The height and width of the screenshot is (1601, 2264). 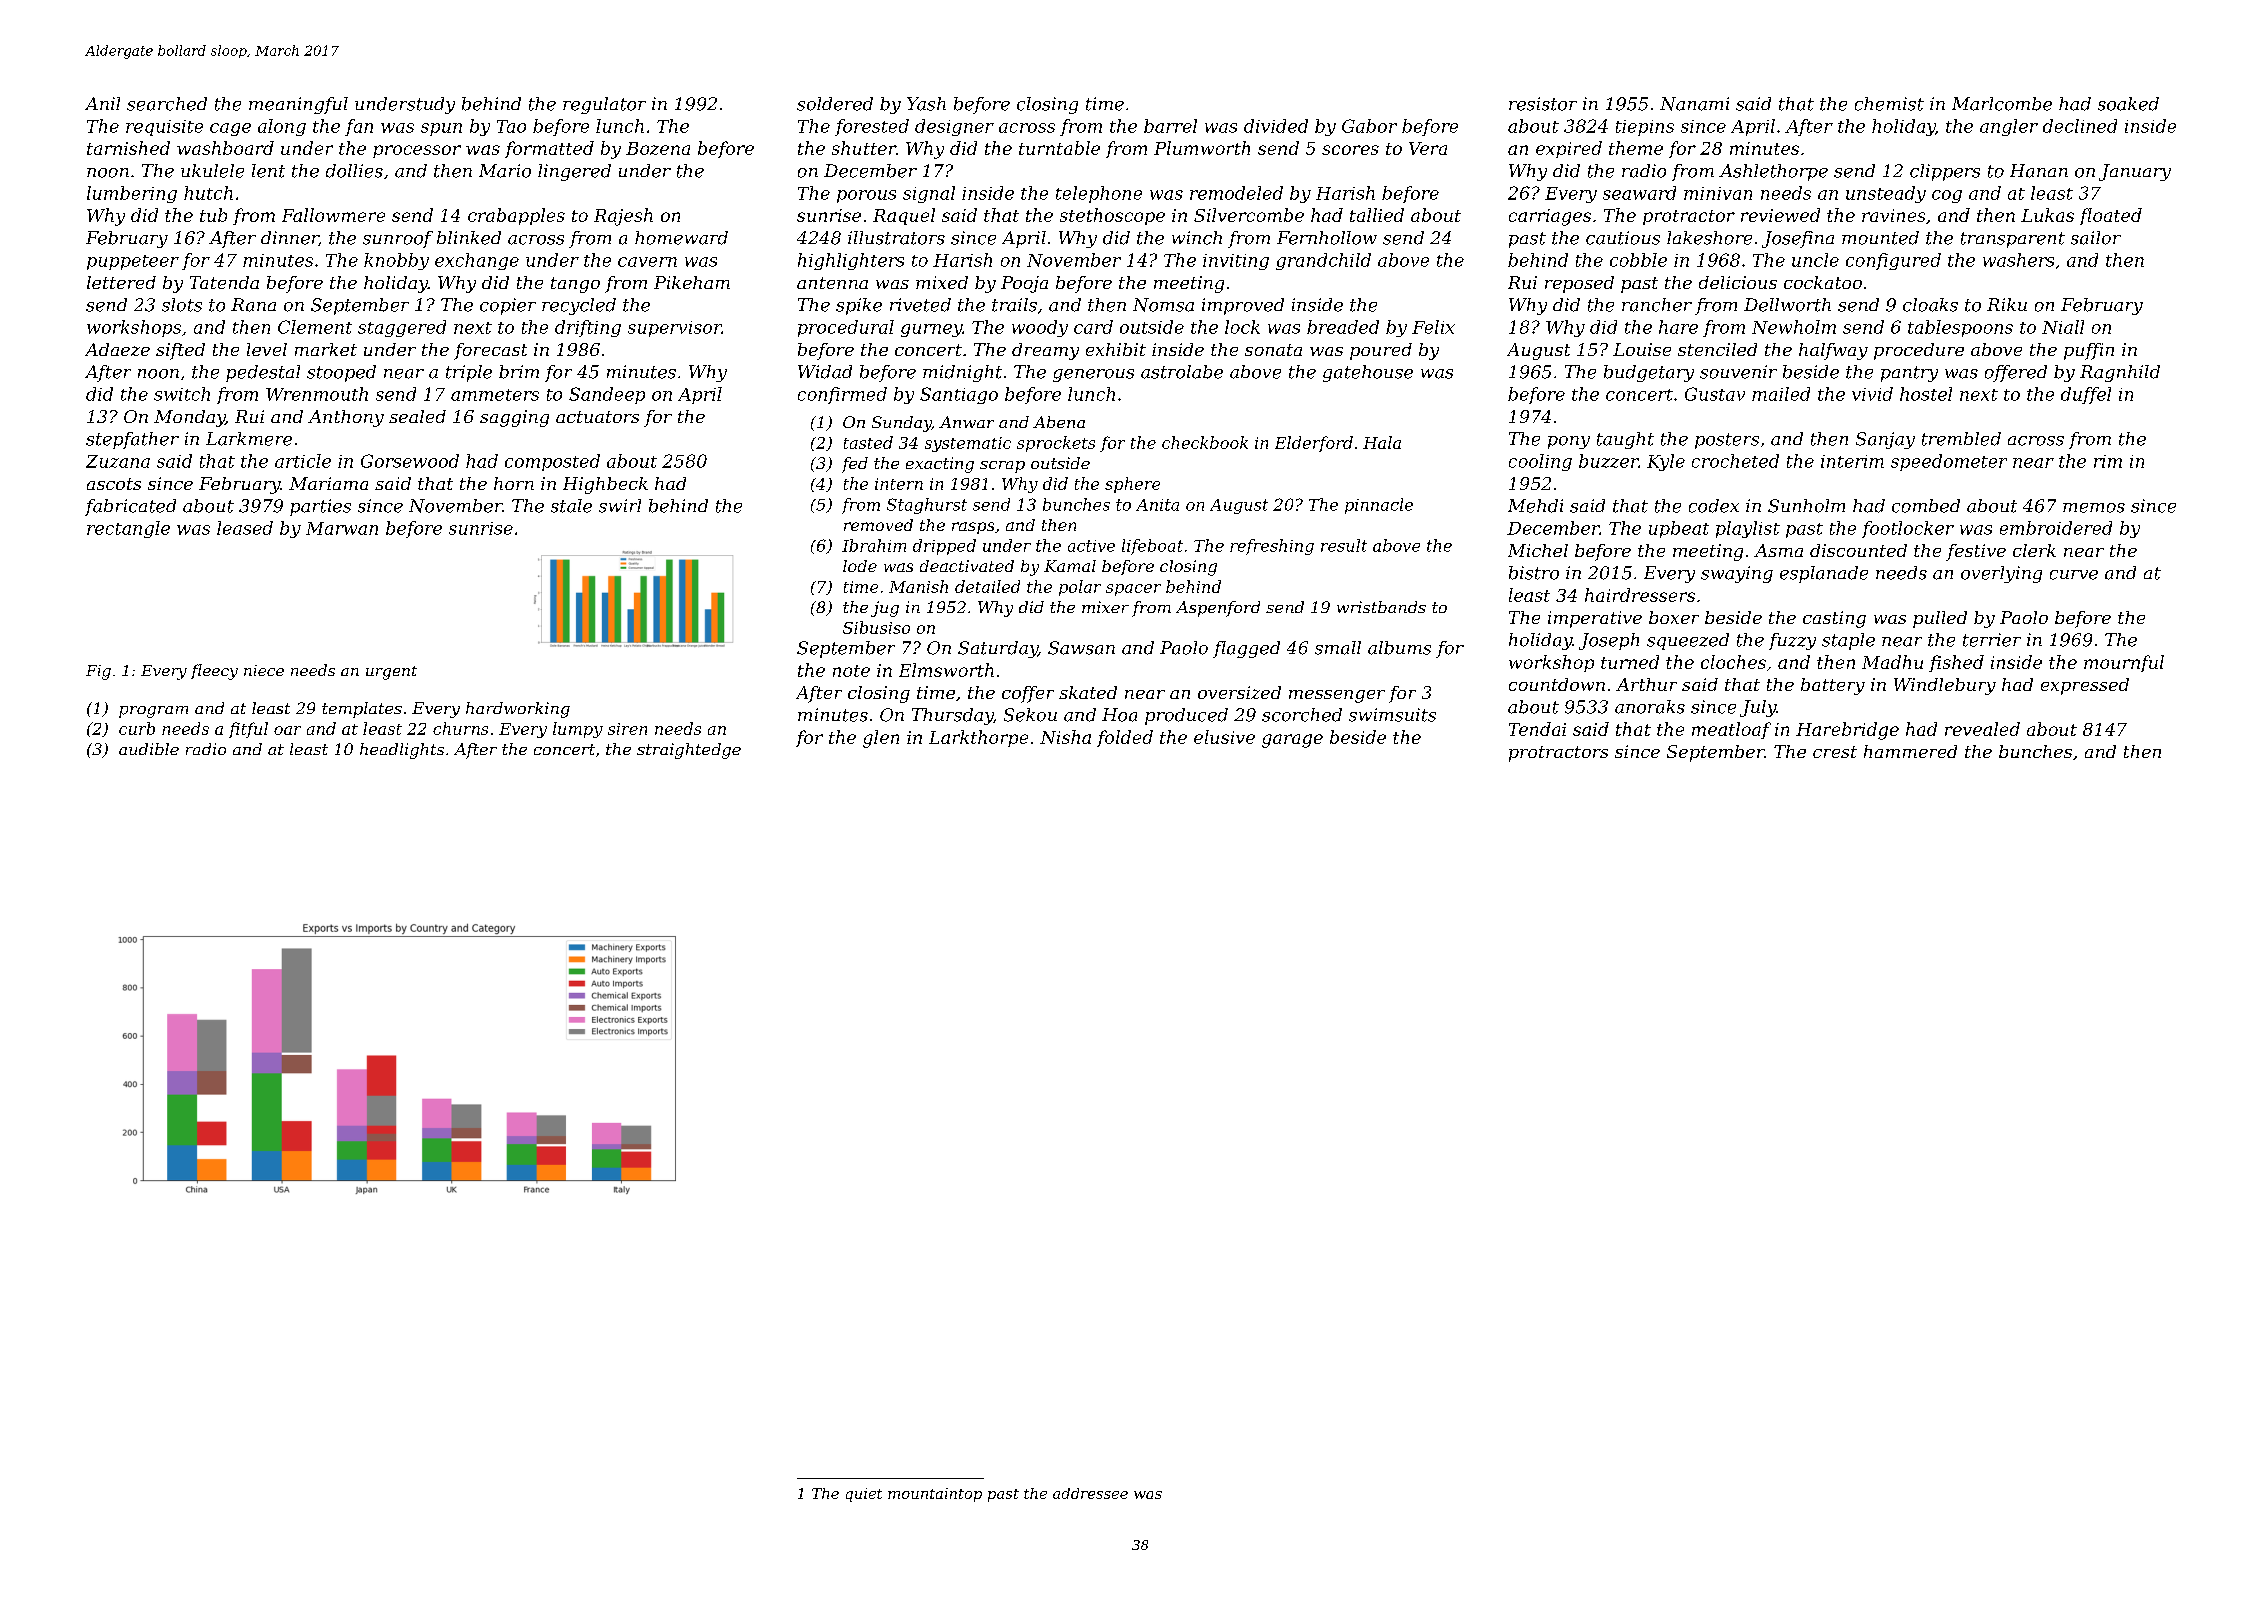 What do you see at coordinates (514, 418) in the screenshot?
I see `sagging` at bounding box center [514, 418].
